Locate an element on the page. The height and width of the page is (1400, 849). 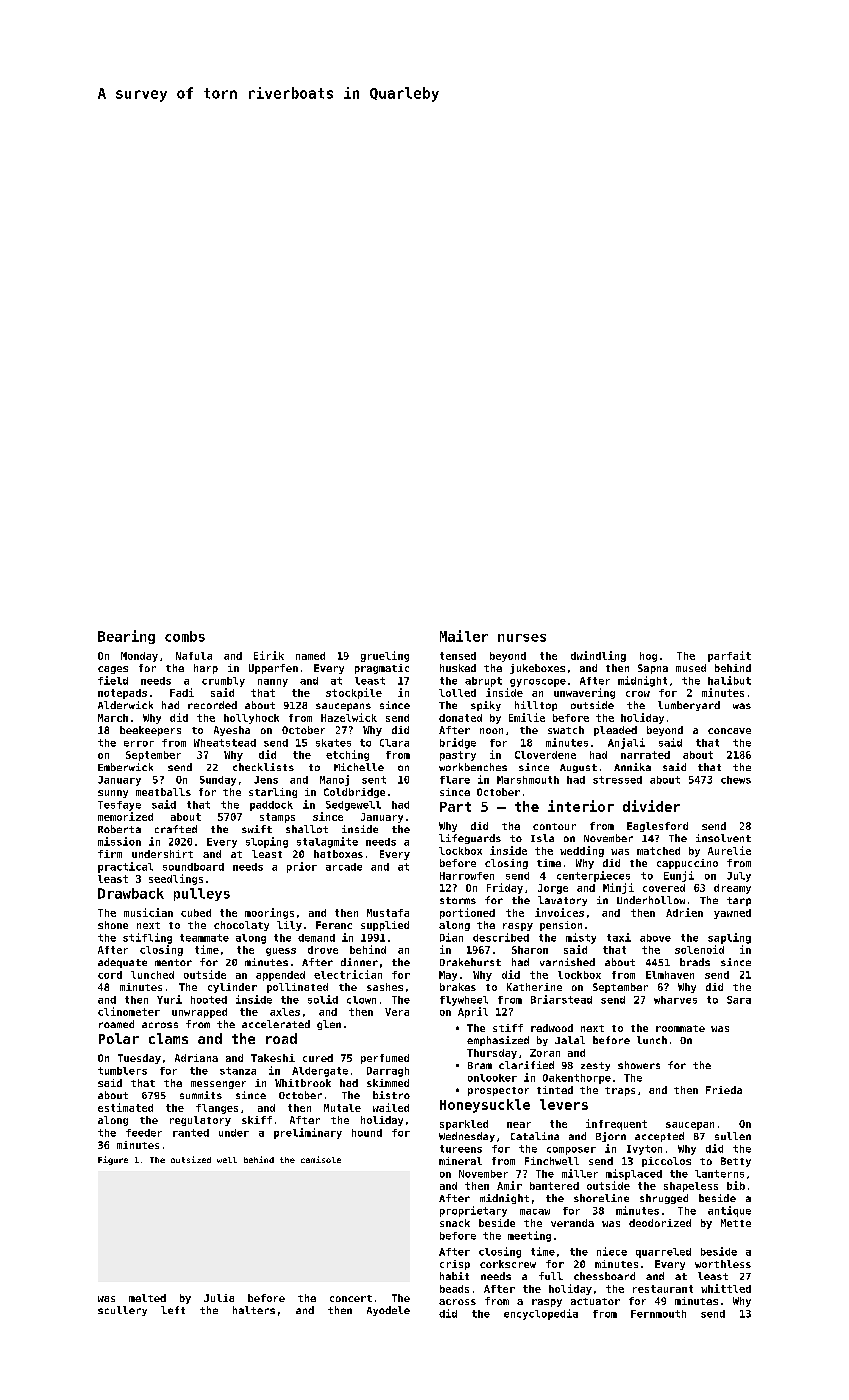
corkscrew is located at coordinates (508, 1264).
